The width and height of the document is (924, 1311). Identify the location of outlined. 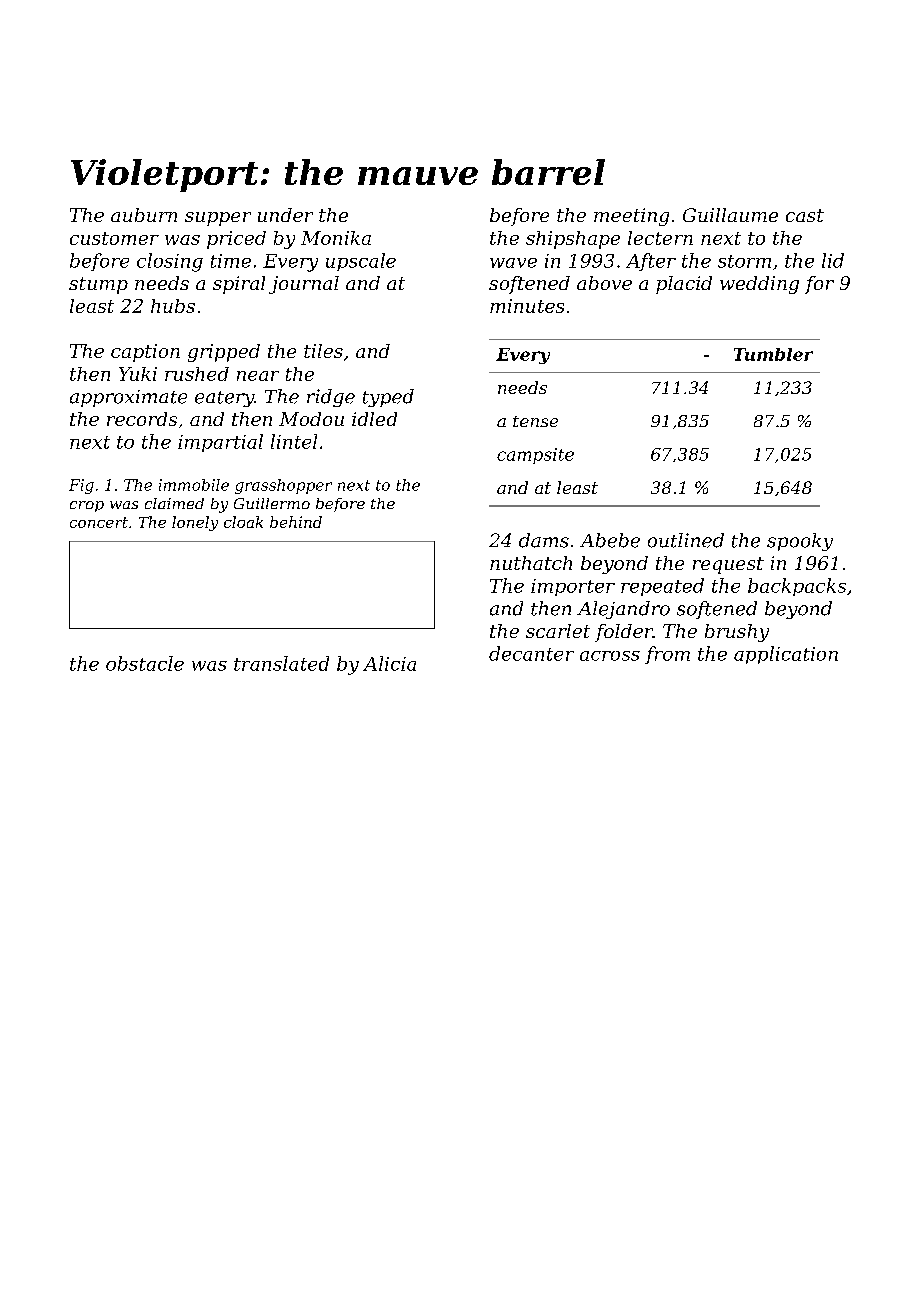
(686, 540).
